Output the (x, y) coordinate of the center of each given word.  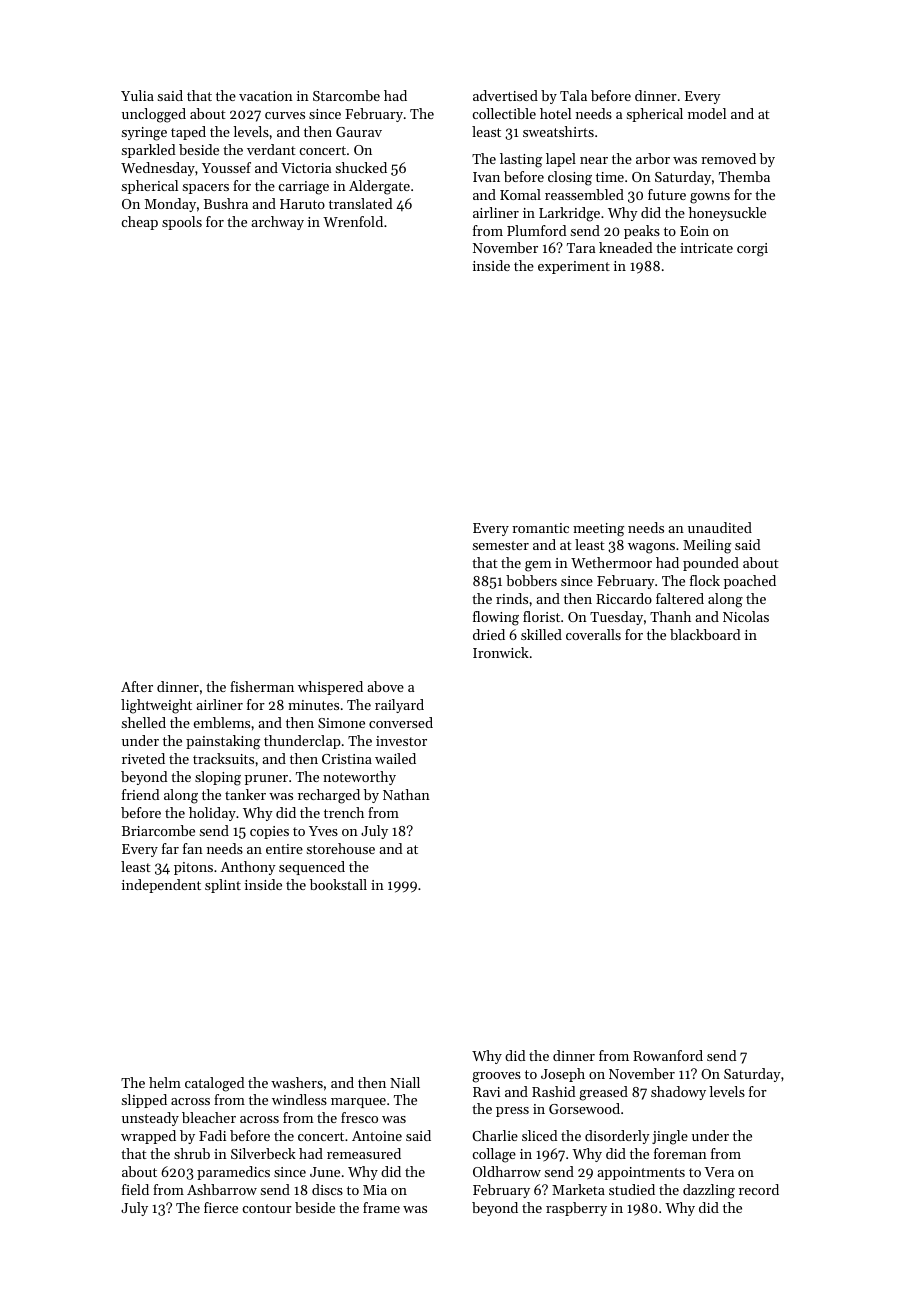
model (707, 113)
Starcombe (346, 95)
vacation (266, 96)
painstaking (223, 742)
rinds (512, 598)
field (135, 1189)
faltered (680, 598)
